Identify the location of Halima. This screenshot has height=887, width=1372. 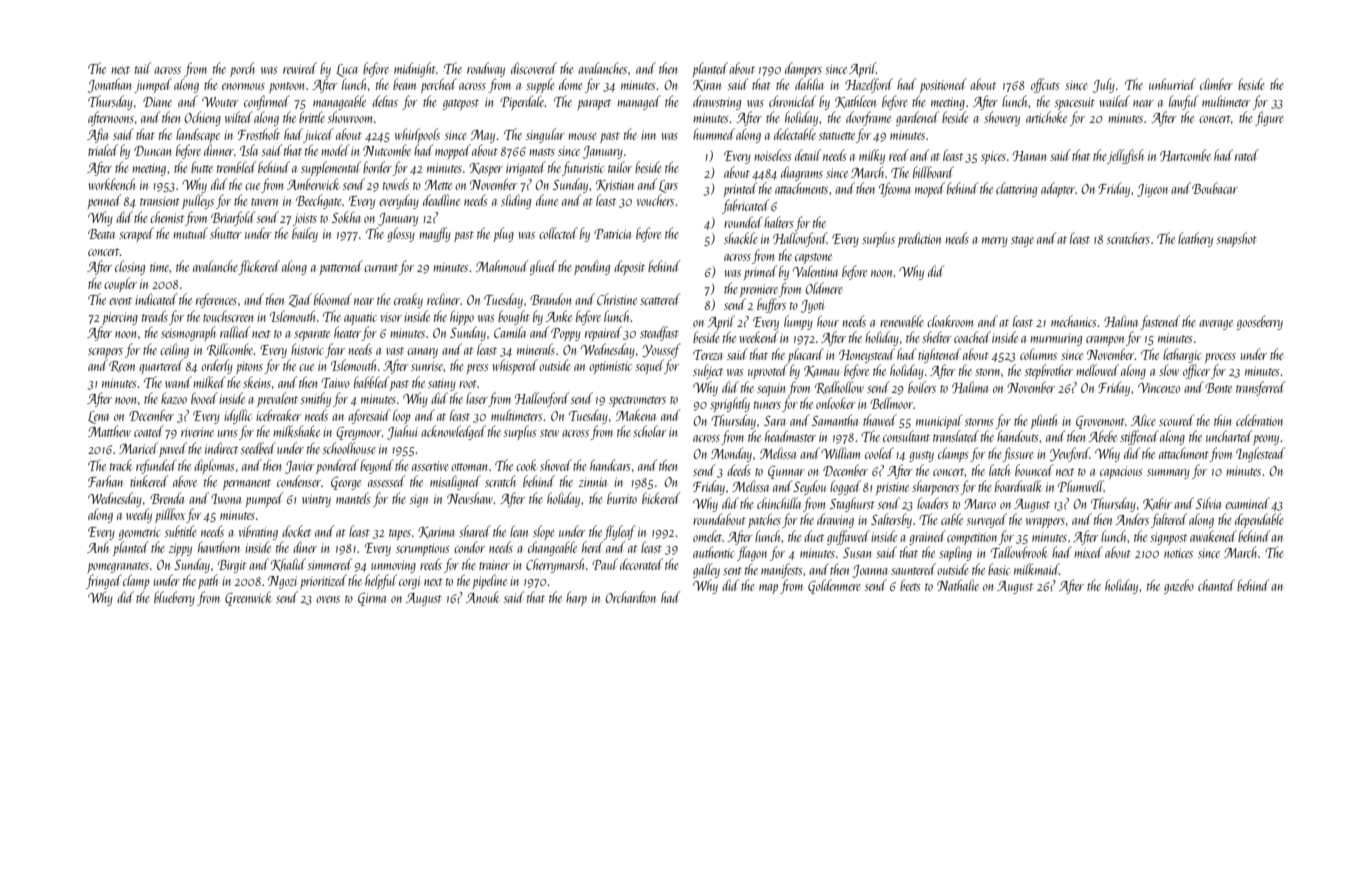
(970, 387).
